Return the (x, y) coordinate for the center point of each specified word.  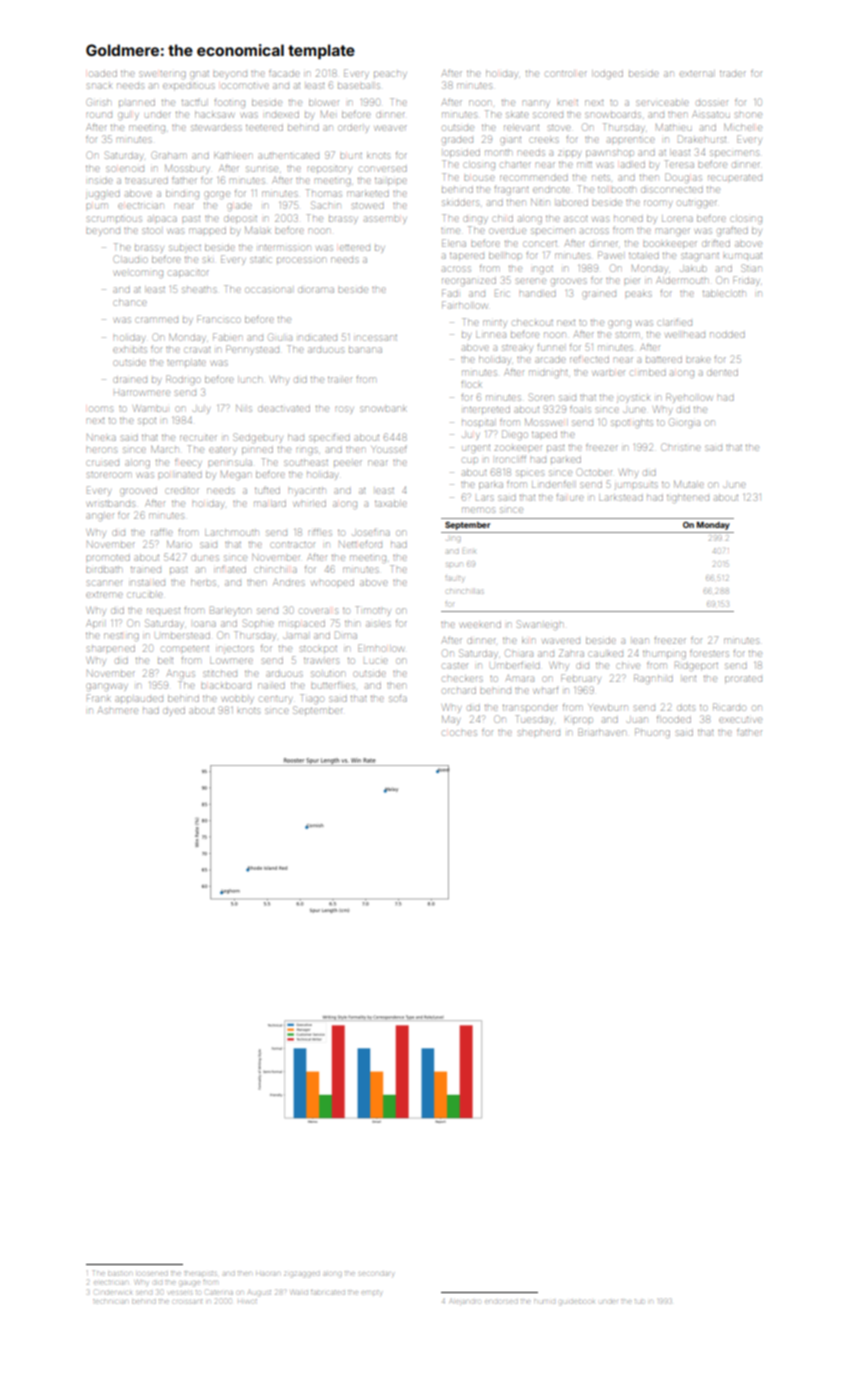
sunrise (262, 169)
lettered (355, 248)
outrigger (697, 204)
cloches (460, 733)
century (275, 700)
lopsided (462, 154)
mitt (584, 165)
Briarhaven (602, 732)
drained (130, 380)
